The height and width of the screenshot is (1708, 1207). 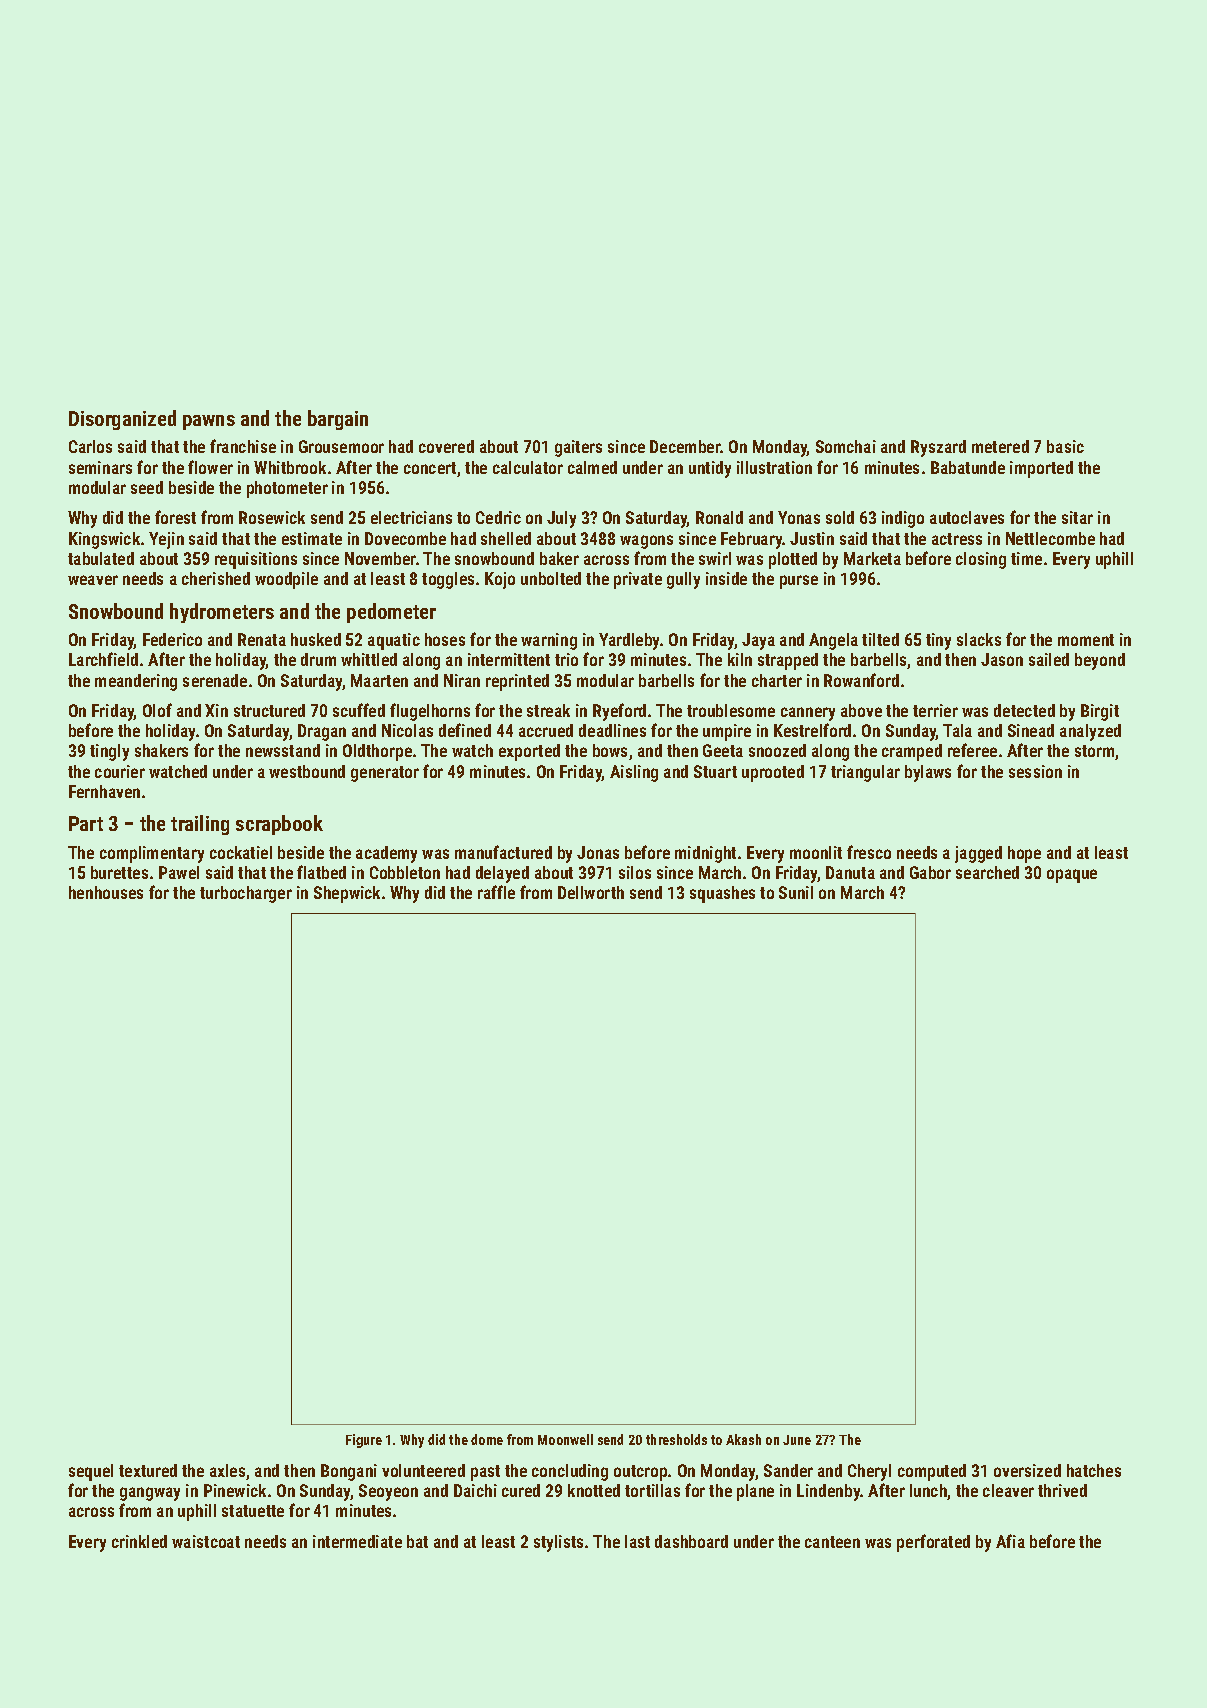 I want to click on tortillas, so click(x=652, y=1490).
